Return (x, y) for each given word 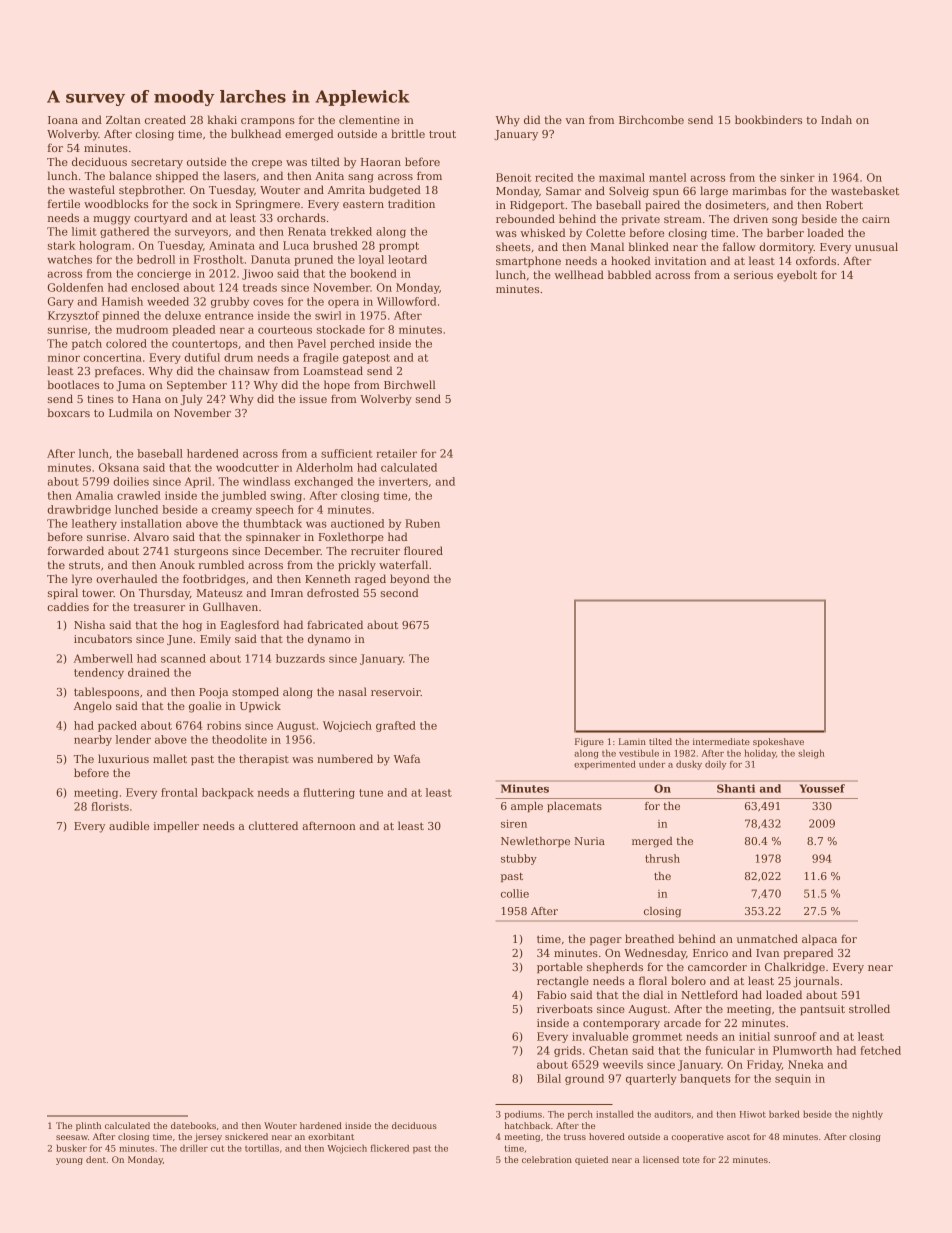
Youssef (822, 788)
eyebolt (797, 276)
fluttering (329, 793)
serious (753, 275)
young (69, 1161)
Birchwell (409, 384)
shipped (177, 176)
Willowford (406, 301)
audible (129, 825)
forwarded (76, 550)
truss (575, 1137)
